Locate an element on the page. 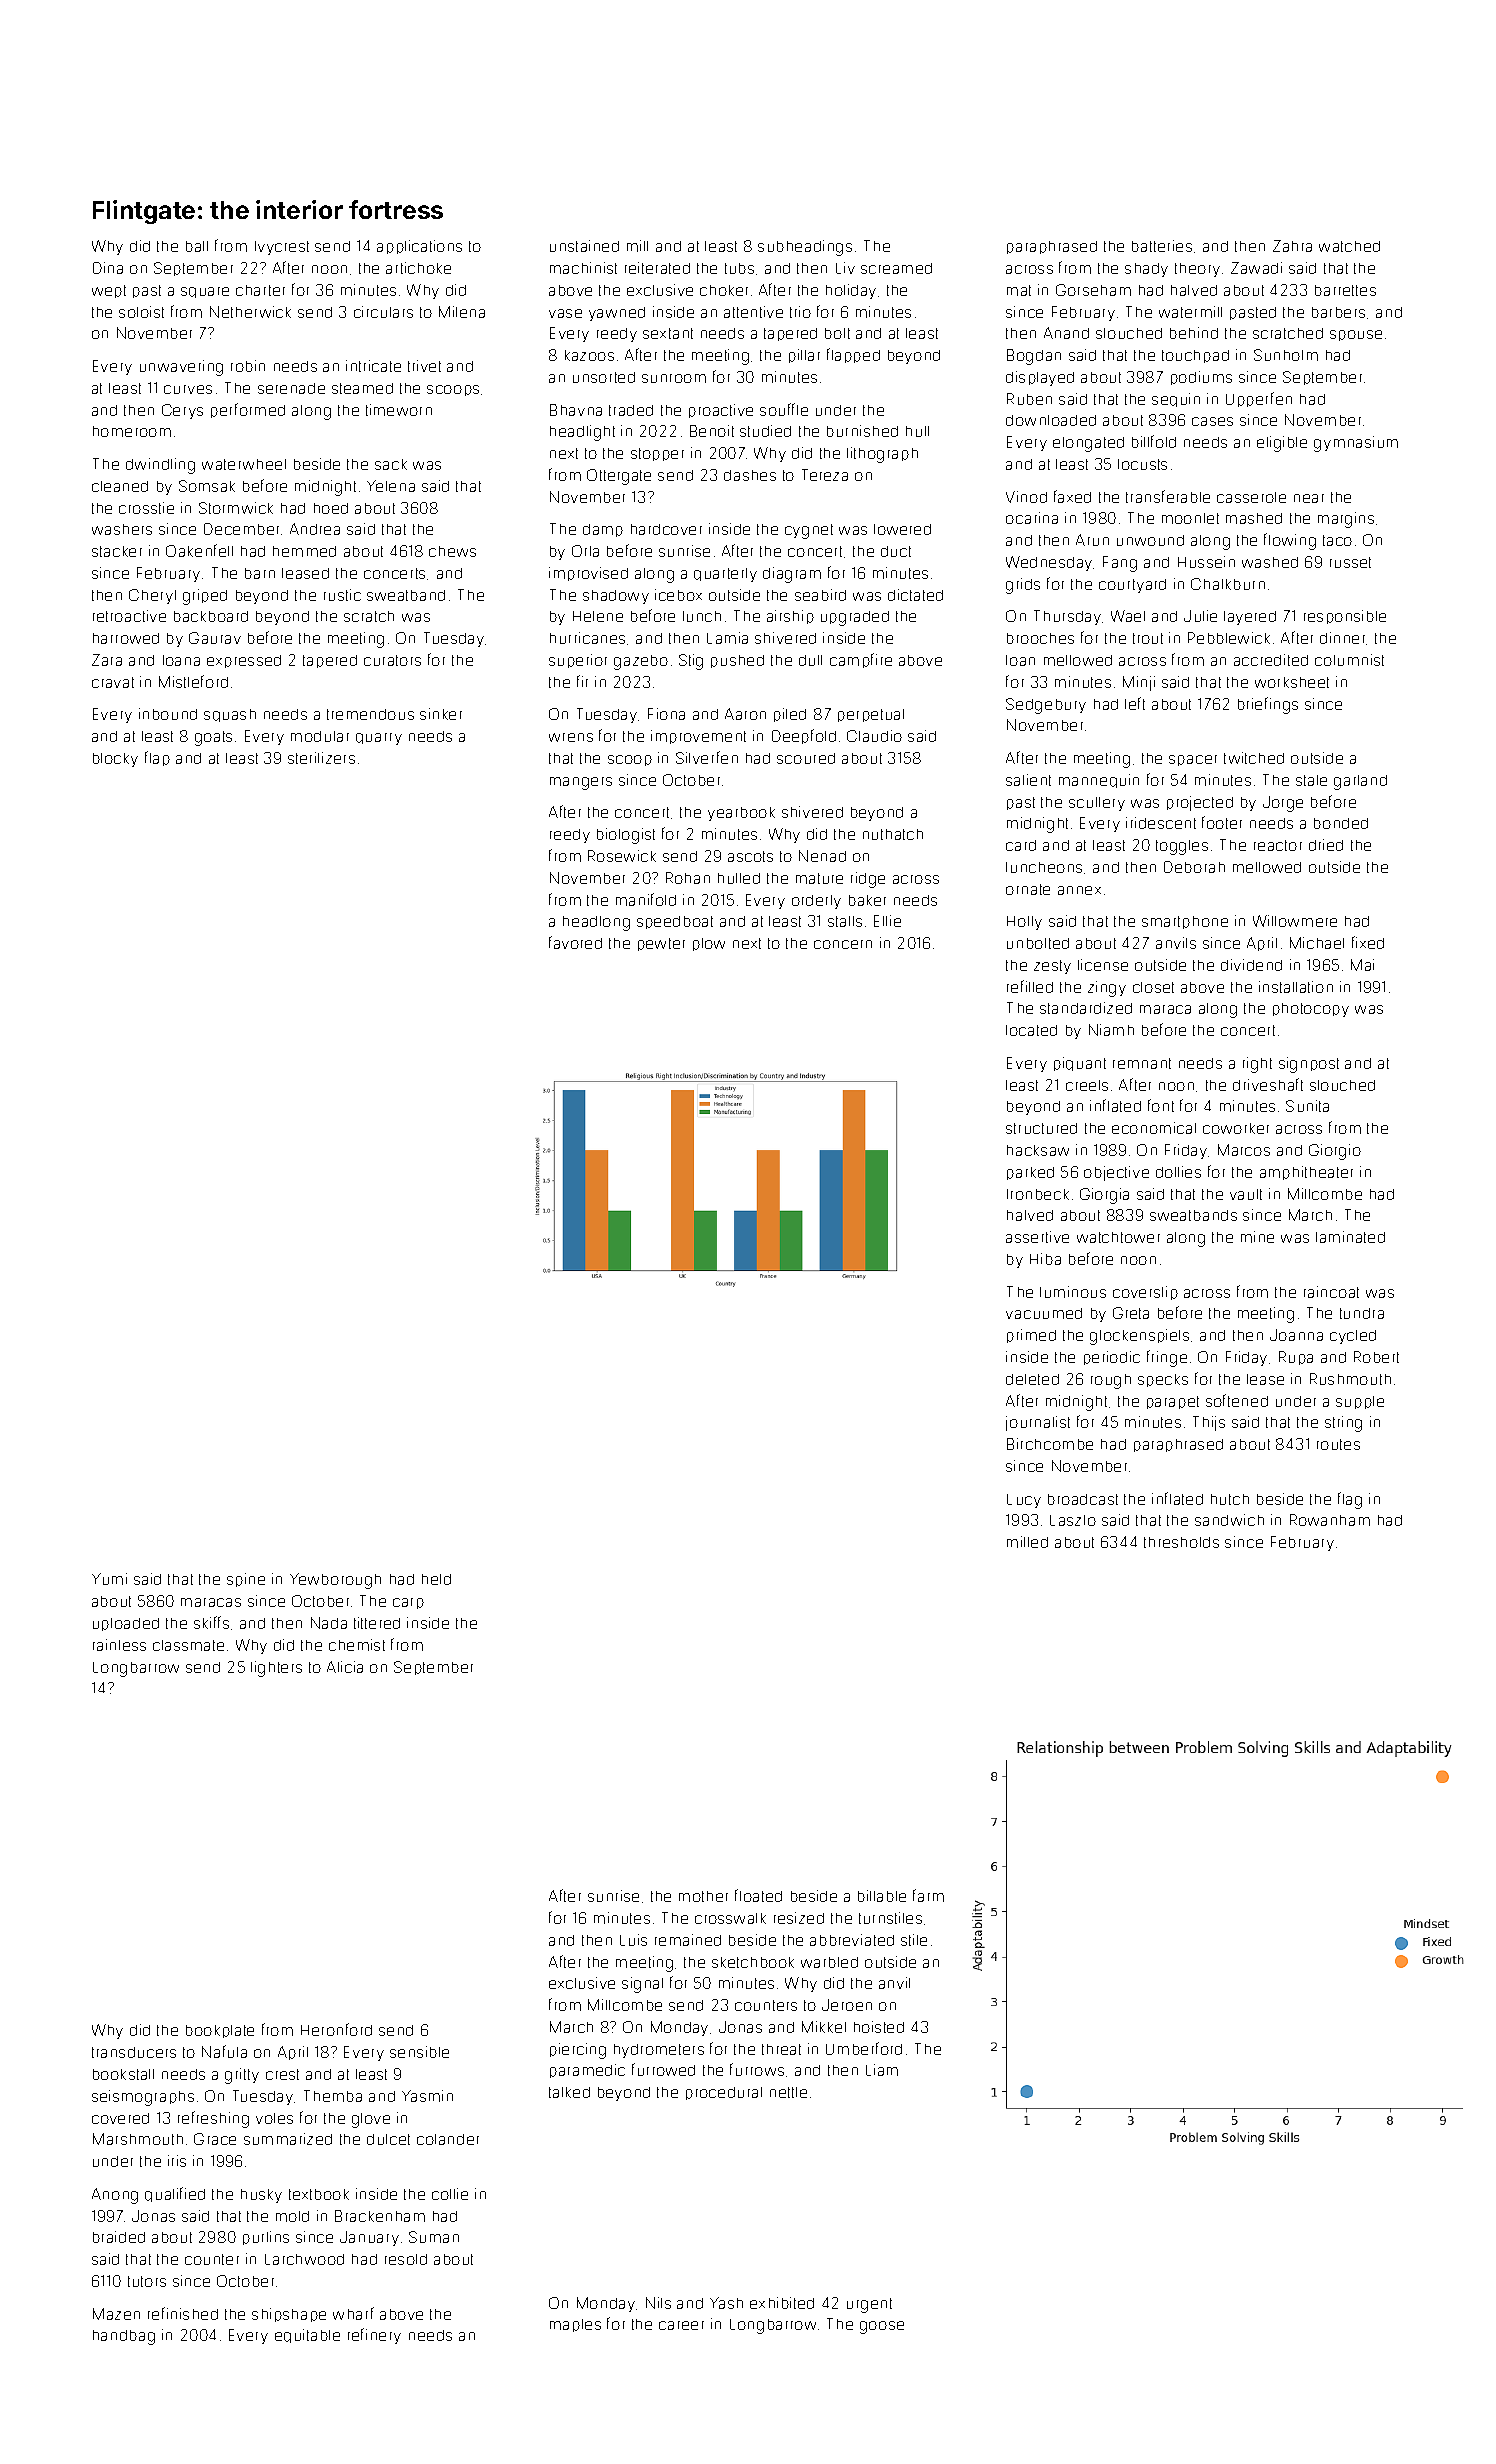 The height and width of the image is (2464, 1496). wept is located at coordinates (109, 291).
